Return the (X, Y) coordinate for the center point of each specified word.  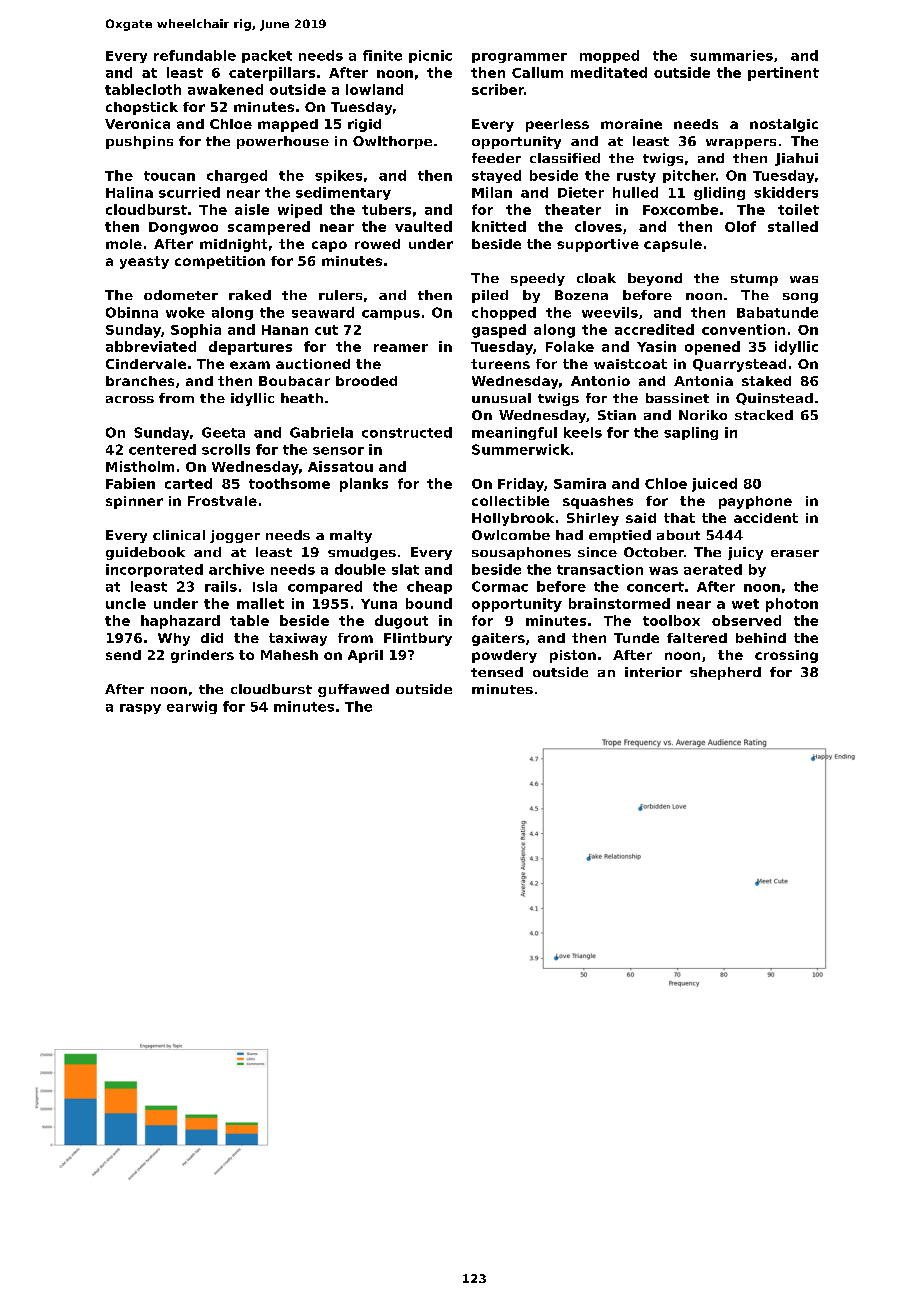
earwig (192, 707)
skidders (786, 192)
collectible (510, 501)
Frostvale (222, 501)
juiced (714, 485)
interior (653, 672)
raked (250, 295)
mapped (288, 125)
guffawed (353, 690)
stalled (793, 226)
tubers (386, 209)
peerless (557, 125)
